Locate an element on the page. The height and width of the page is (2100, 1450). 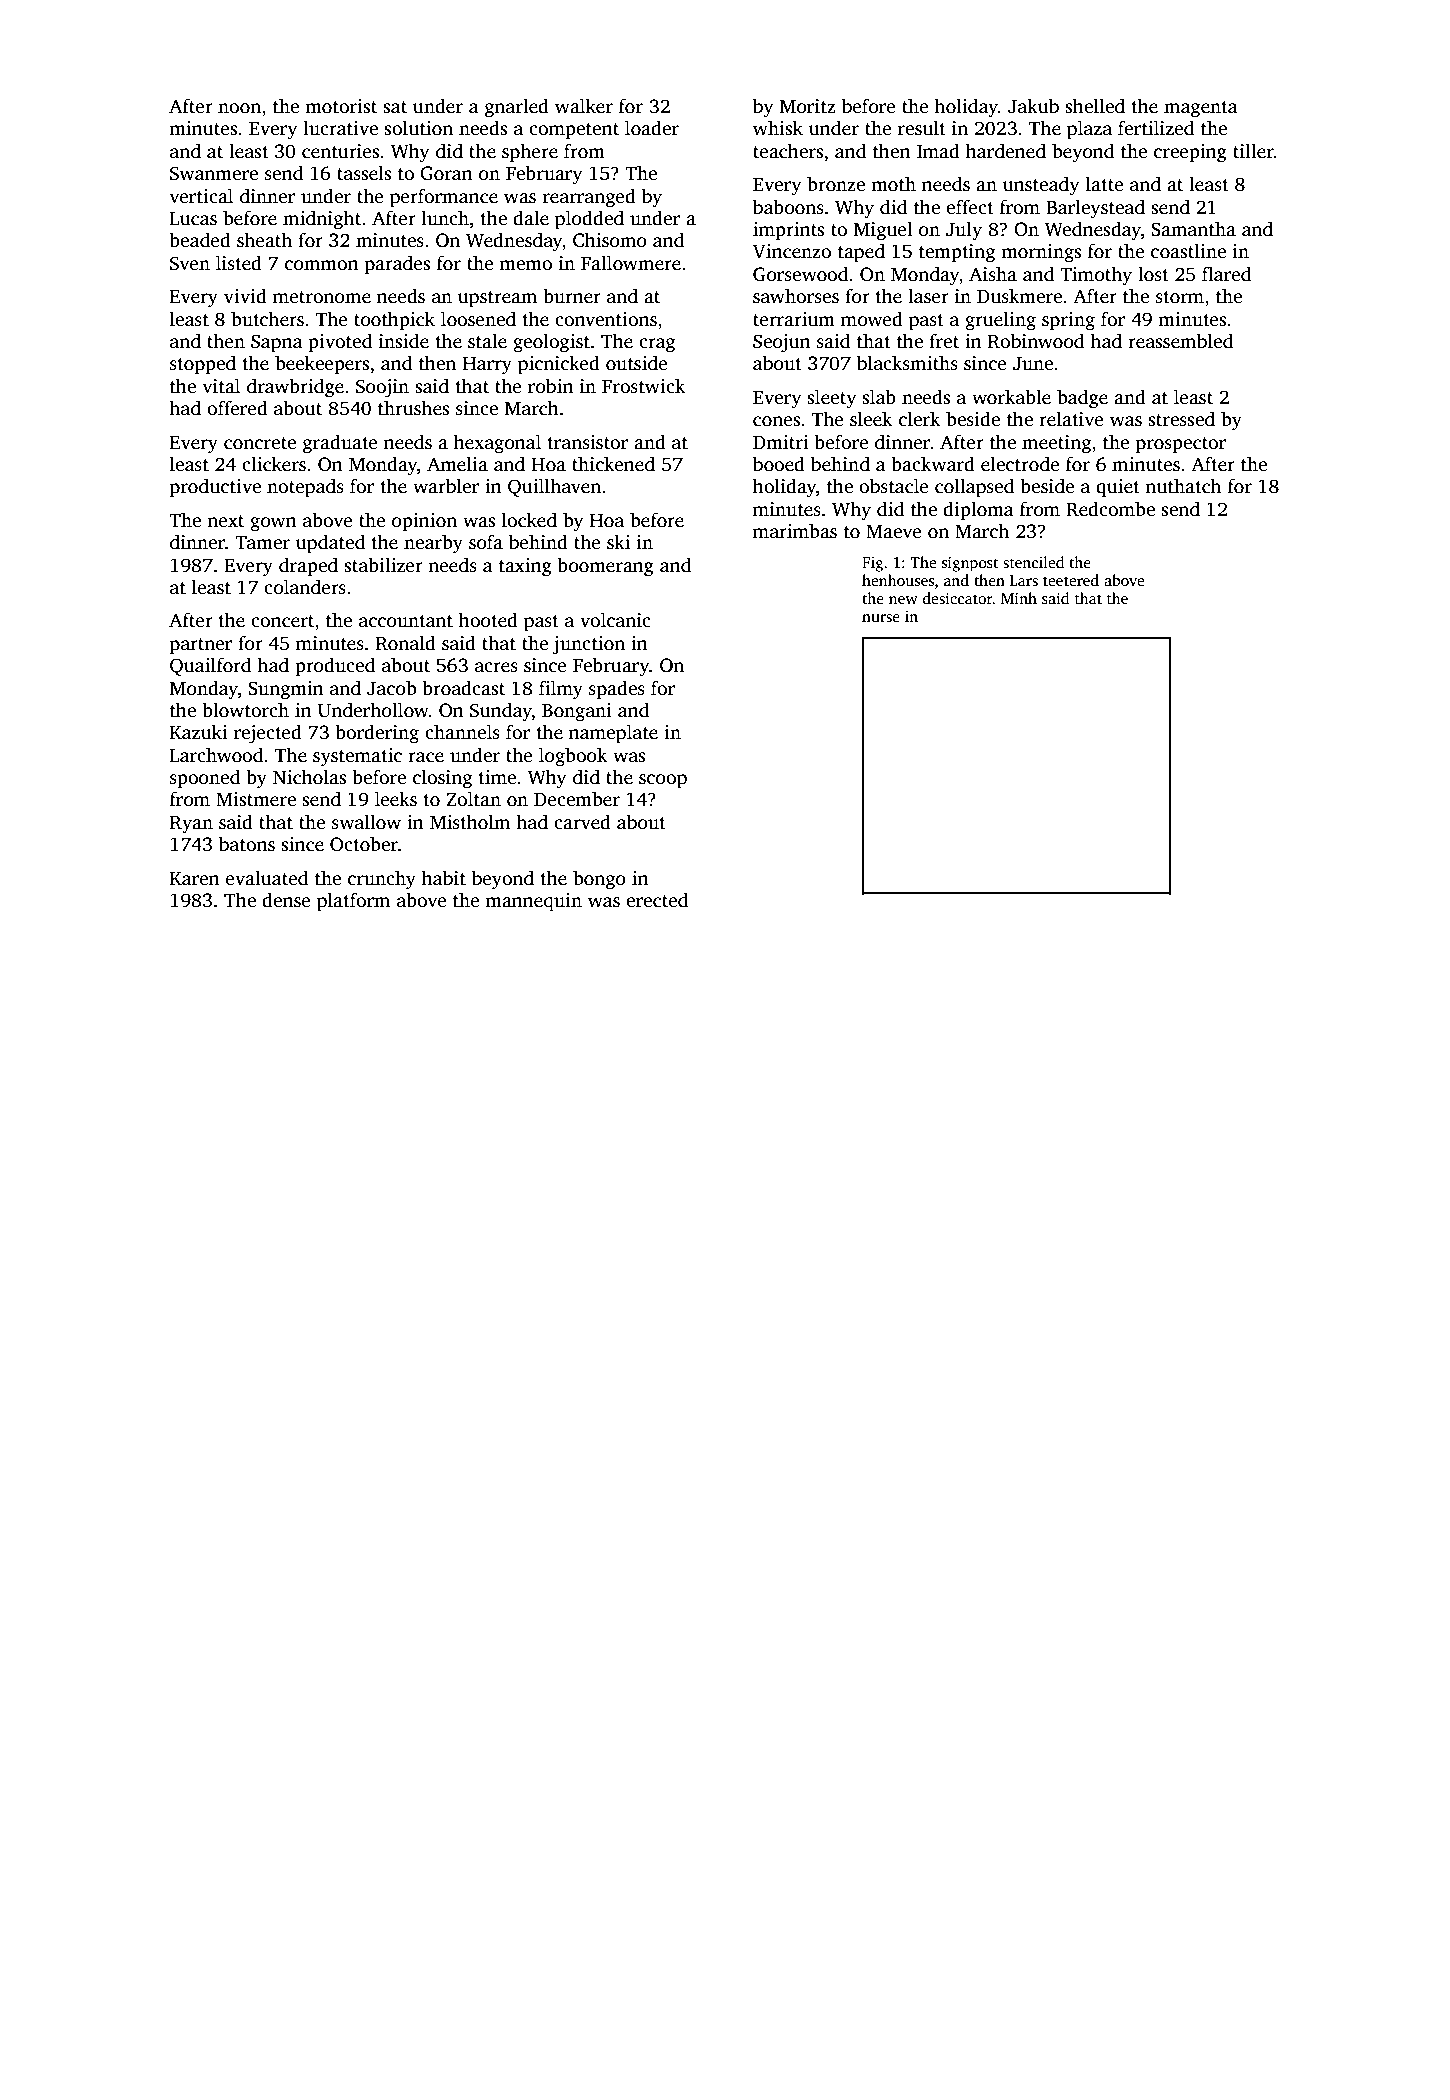
Minh is located at coordinates (1019, 598).
